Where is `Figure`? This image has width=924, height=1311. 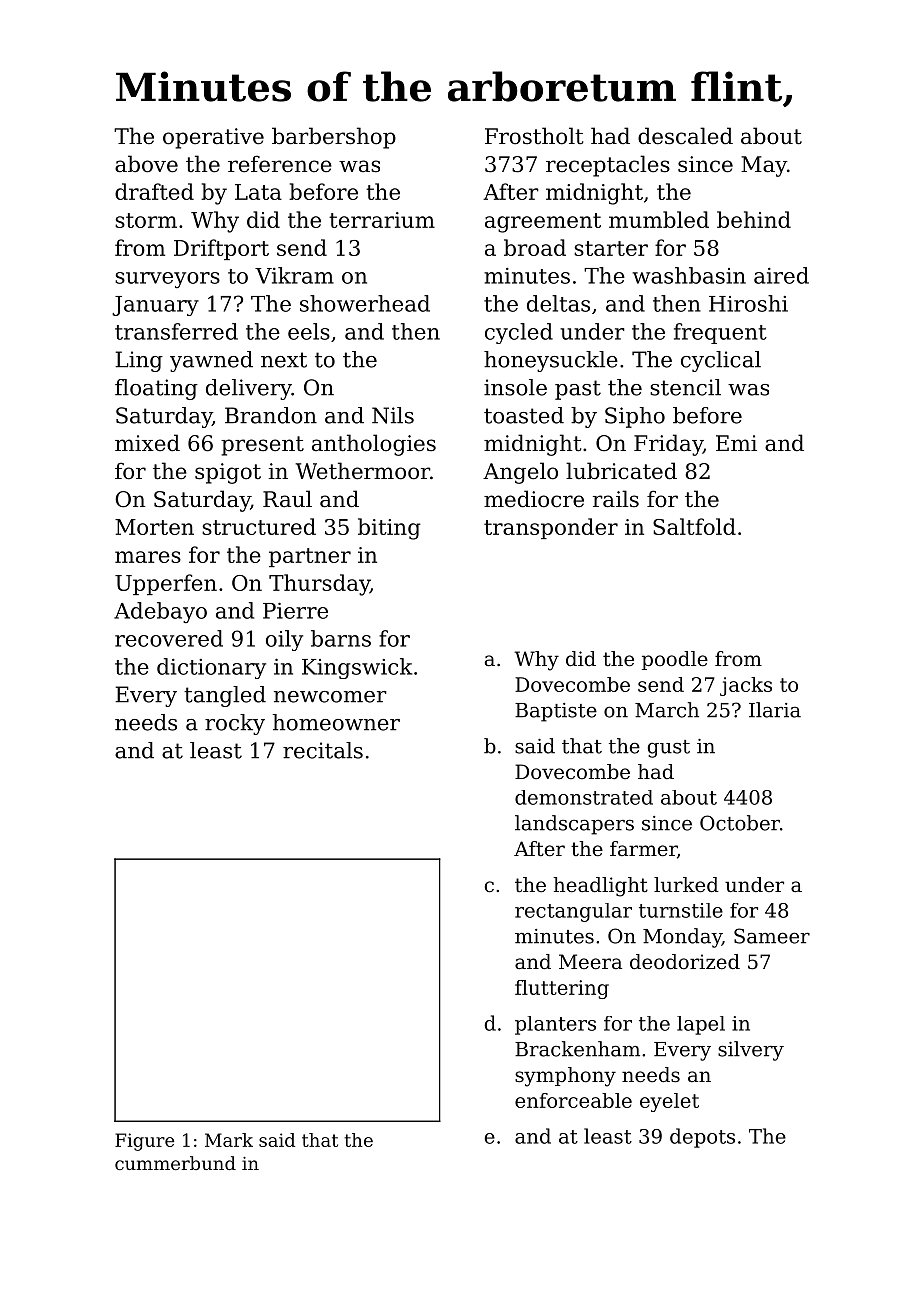
Figure is located at coordinates (144, 1142).
